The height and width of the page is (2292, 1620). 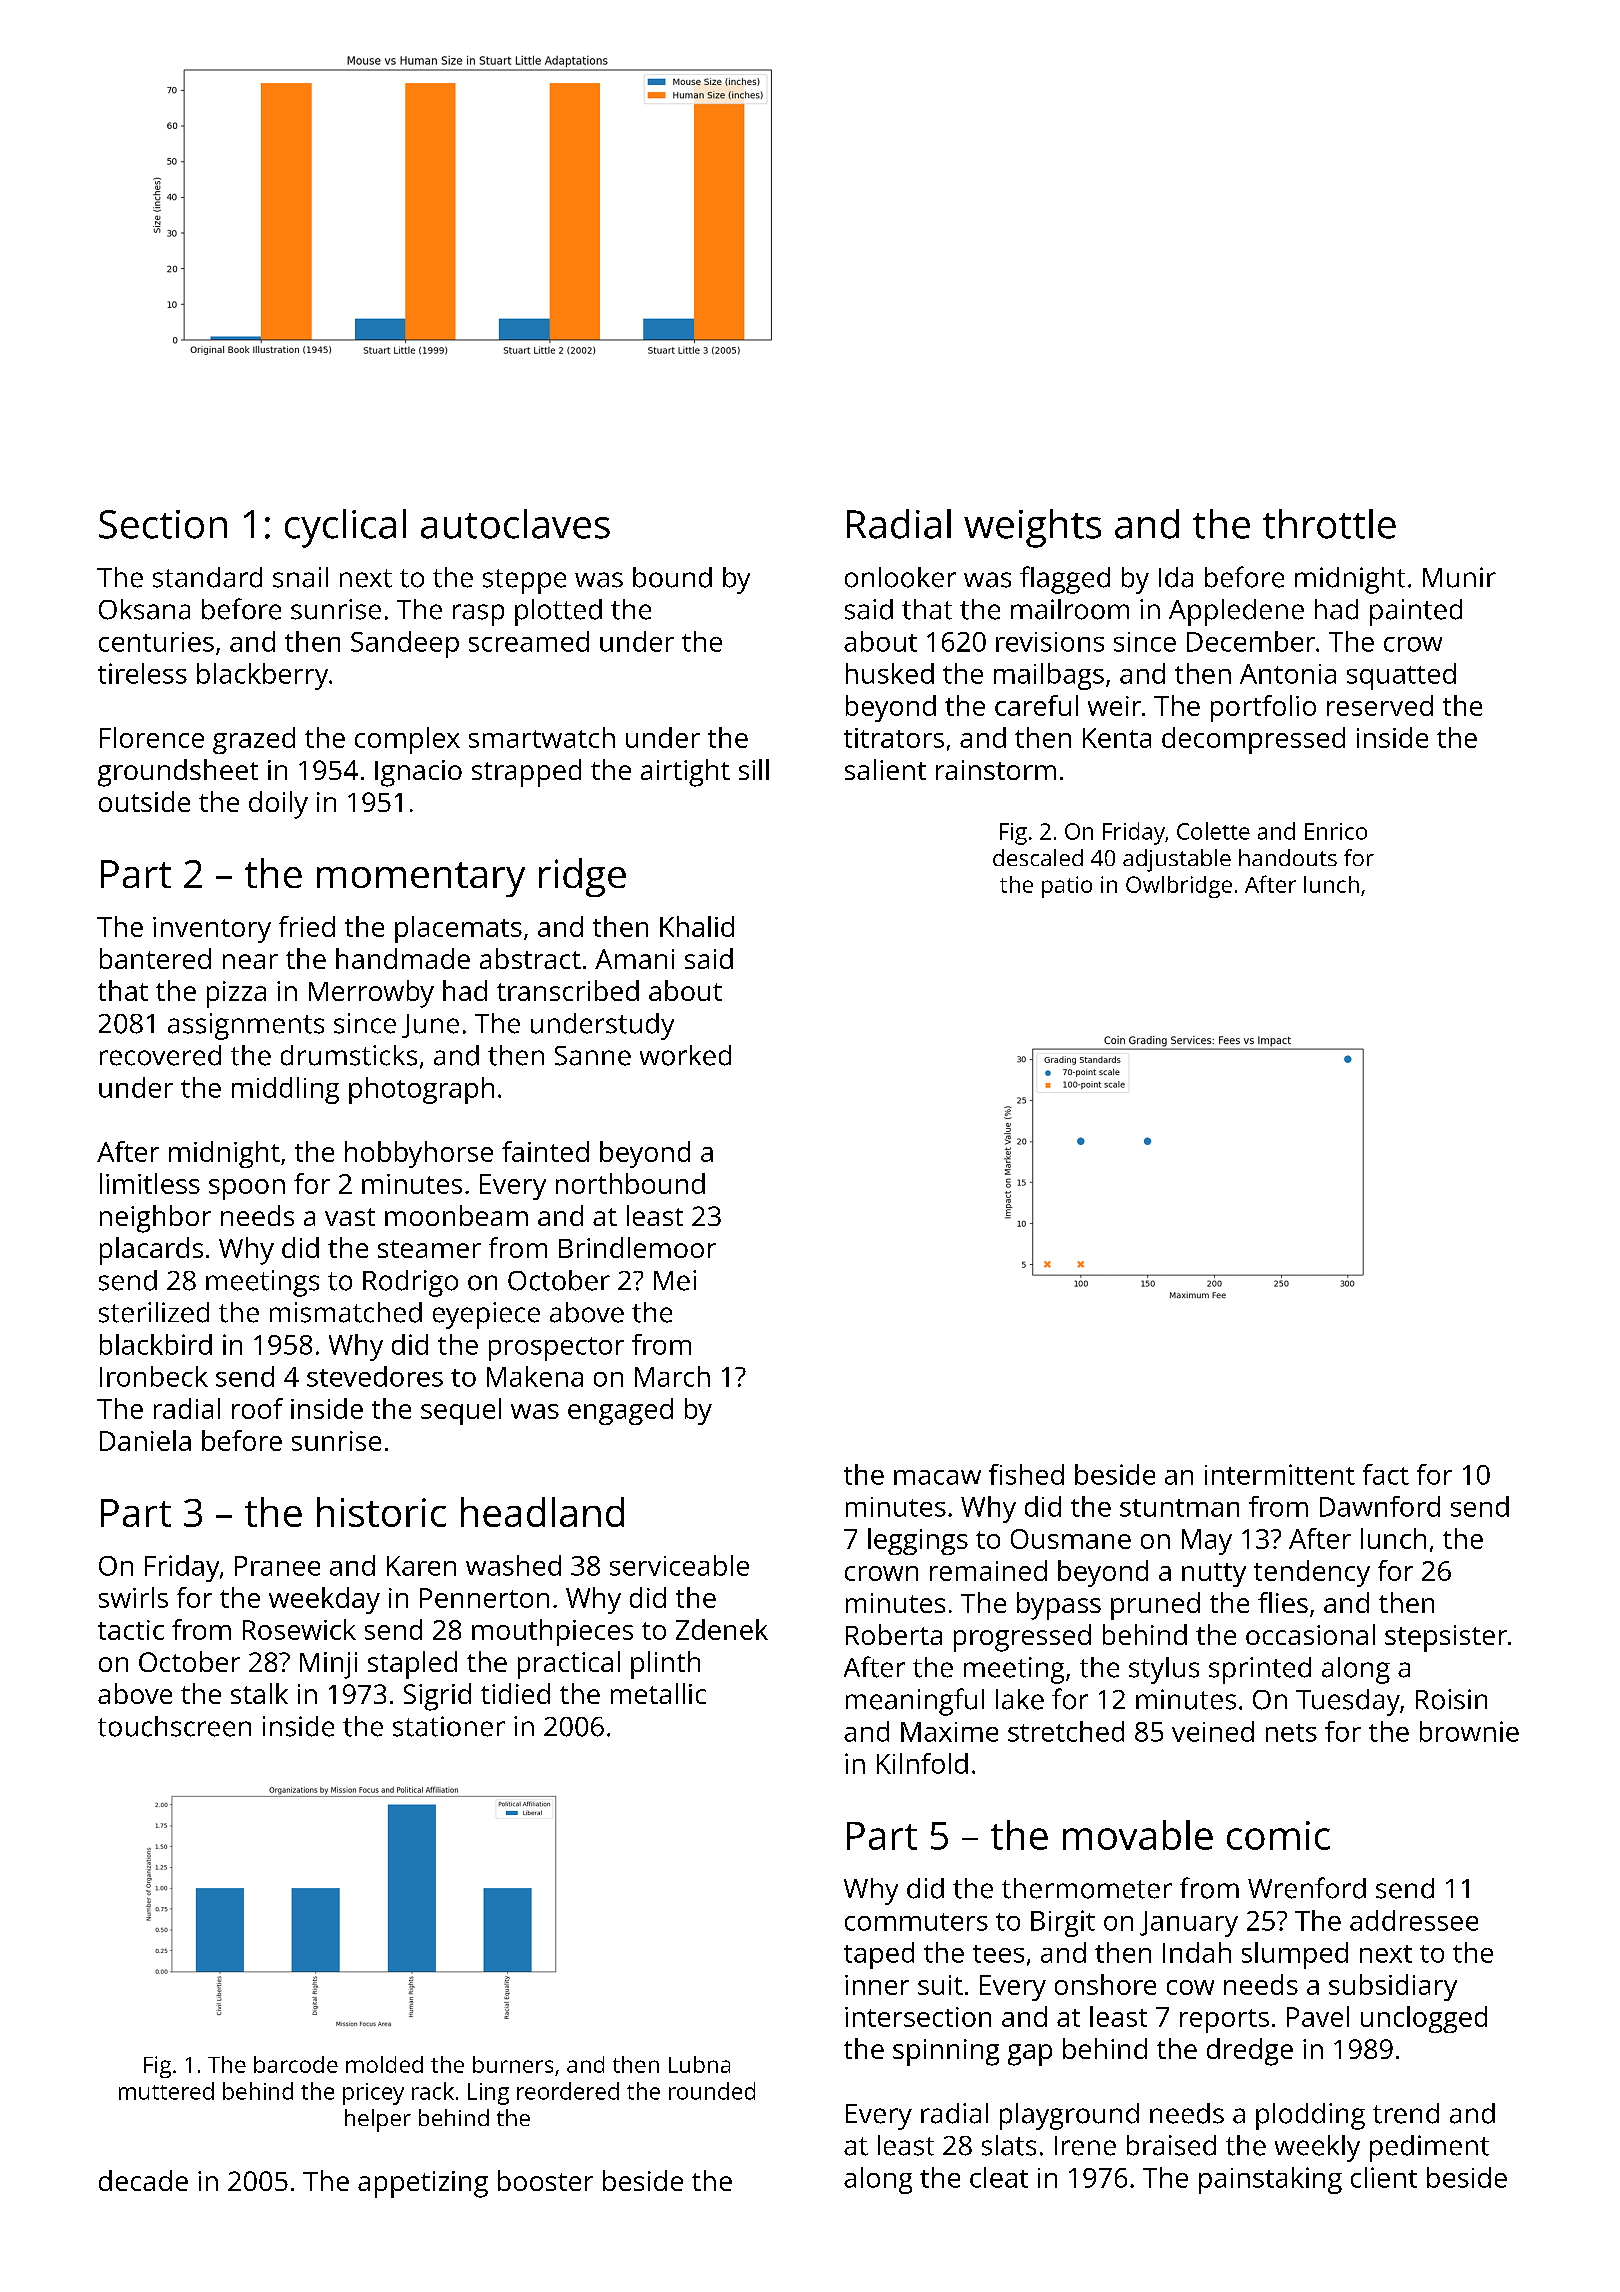 I want to click on addressee, so click(x=1414, y=1920).
